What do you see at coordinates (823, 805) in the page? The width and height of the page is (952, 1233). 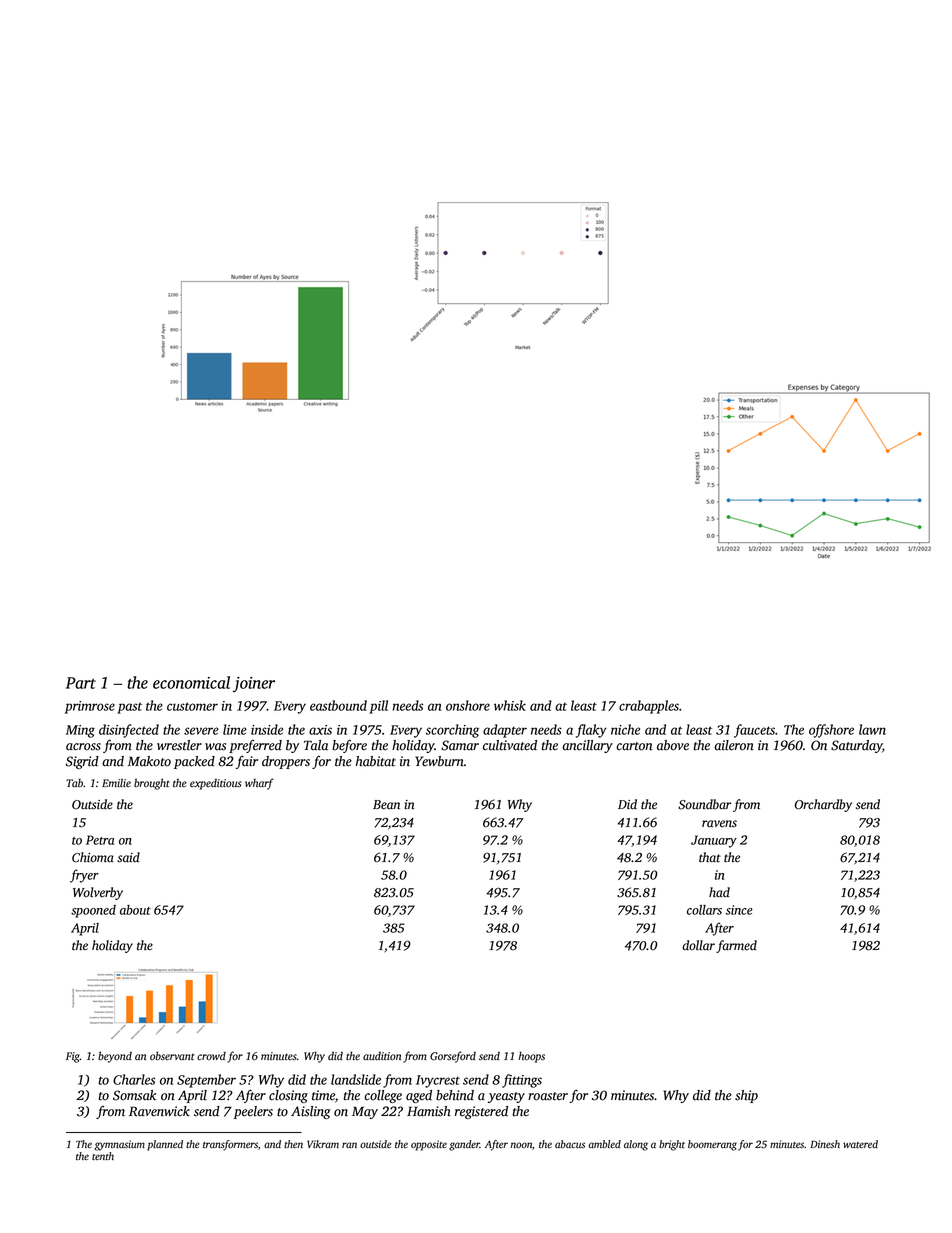 I see `Orchardby` at bounding box center [823, 805].
